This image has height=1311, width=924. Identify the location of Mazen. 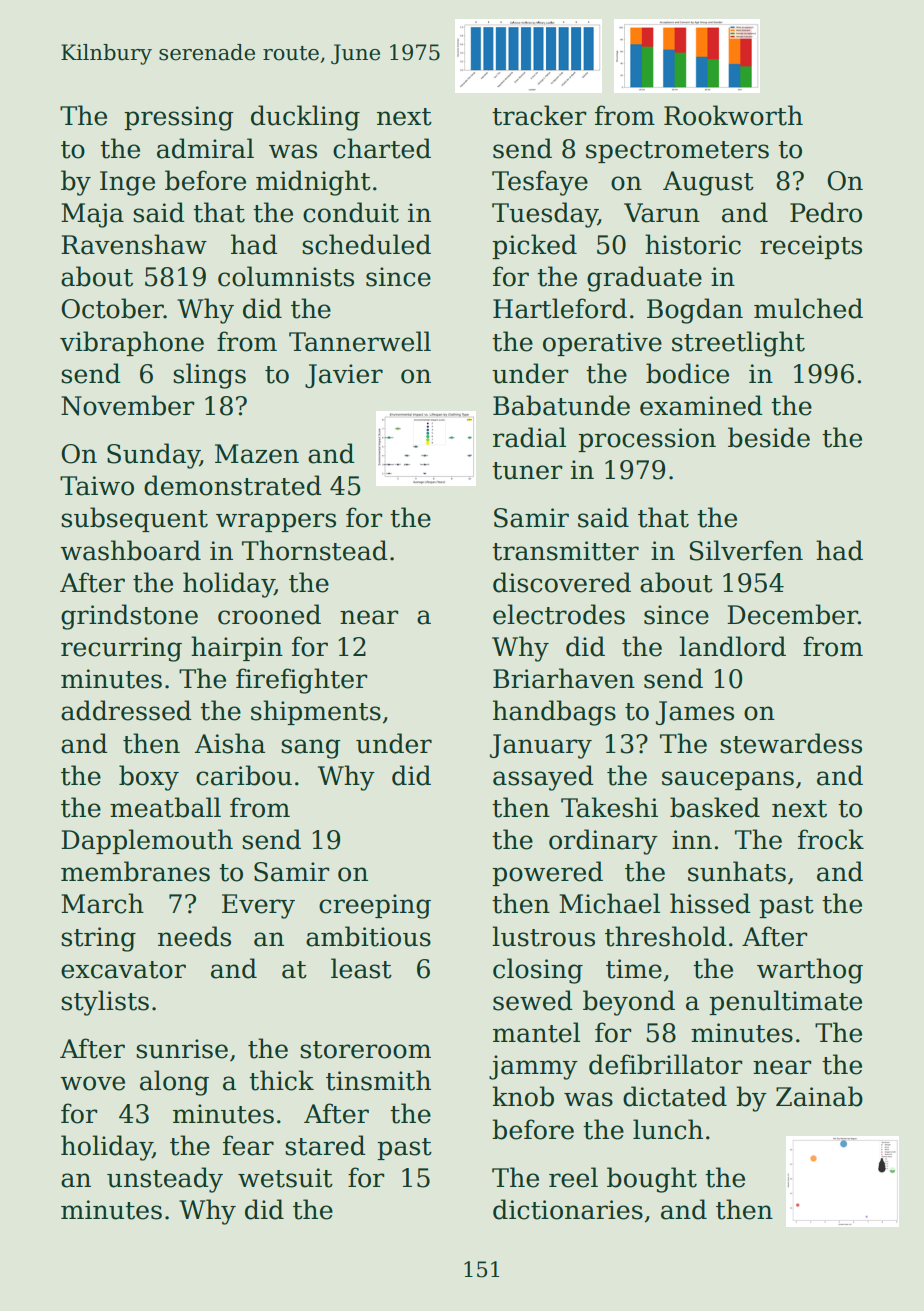
(257, 454).
